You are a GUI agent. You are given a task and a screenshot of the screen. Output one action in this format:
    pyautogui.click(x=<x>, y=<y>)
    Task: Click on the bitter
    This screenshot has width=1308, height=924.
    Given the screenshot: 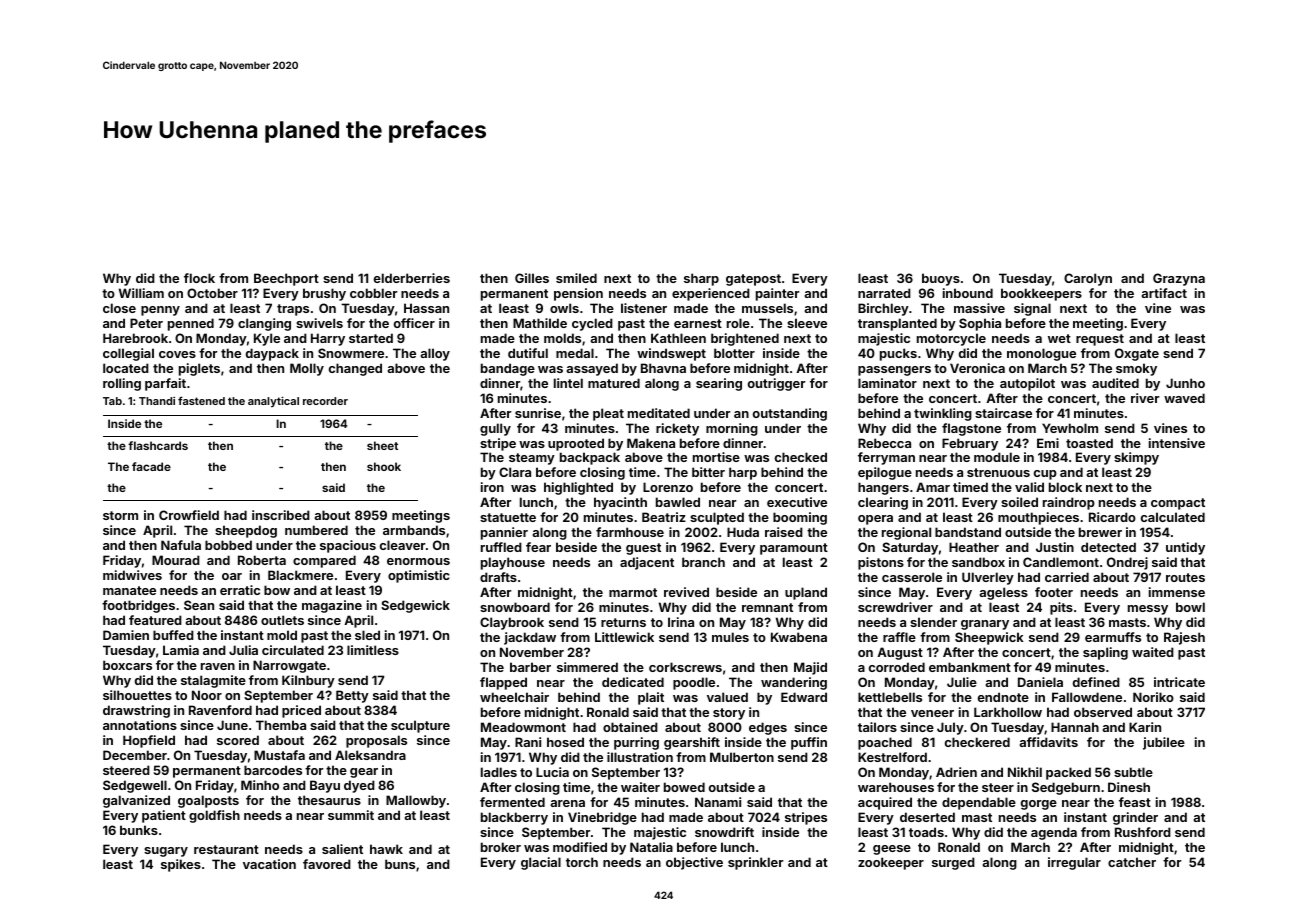 What is the action you would take?
    pyautogui.click(x=708, y=472)
